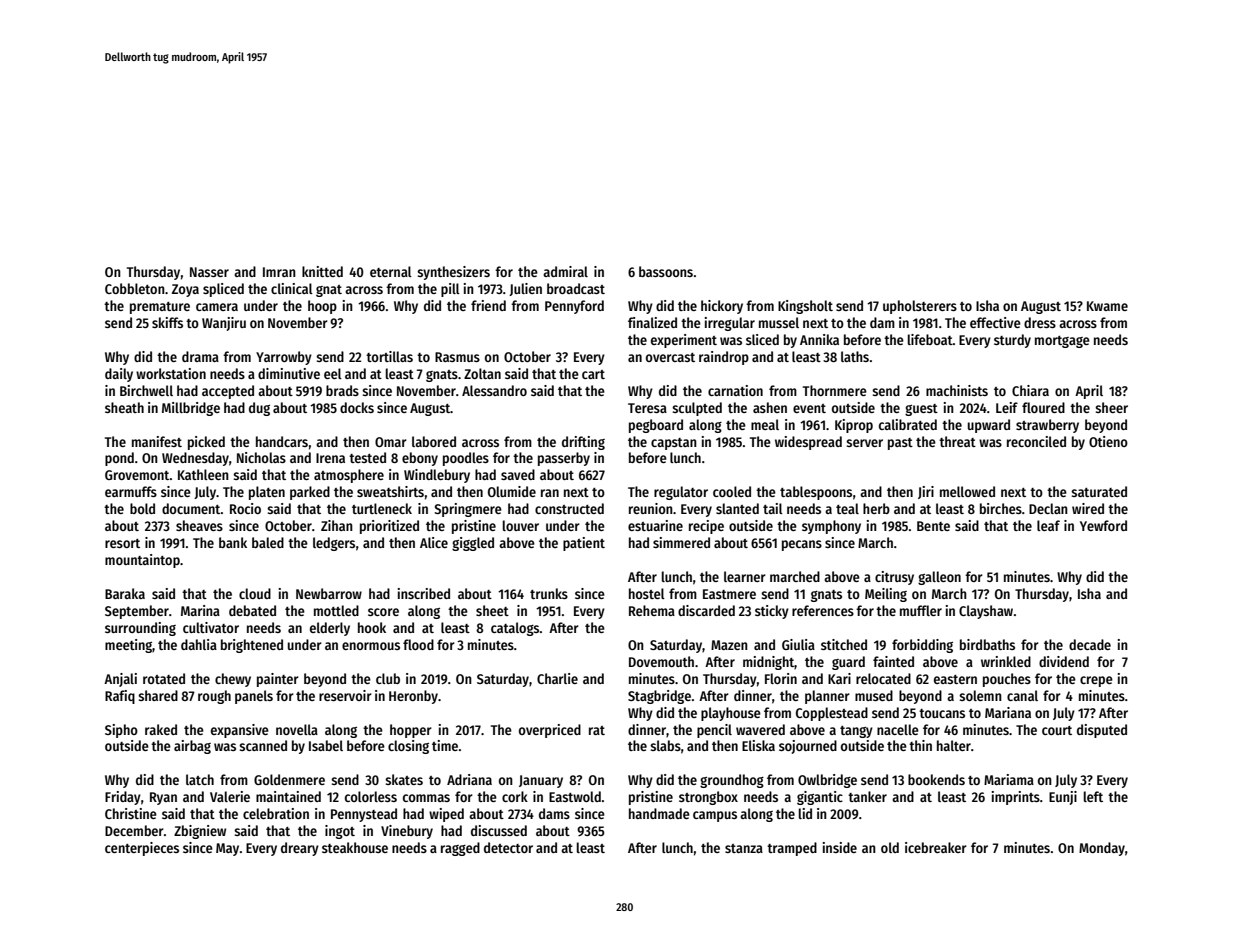  I want to click on dividend, so click(1064, 661).
